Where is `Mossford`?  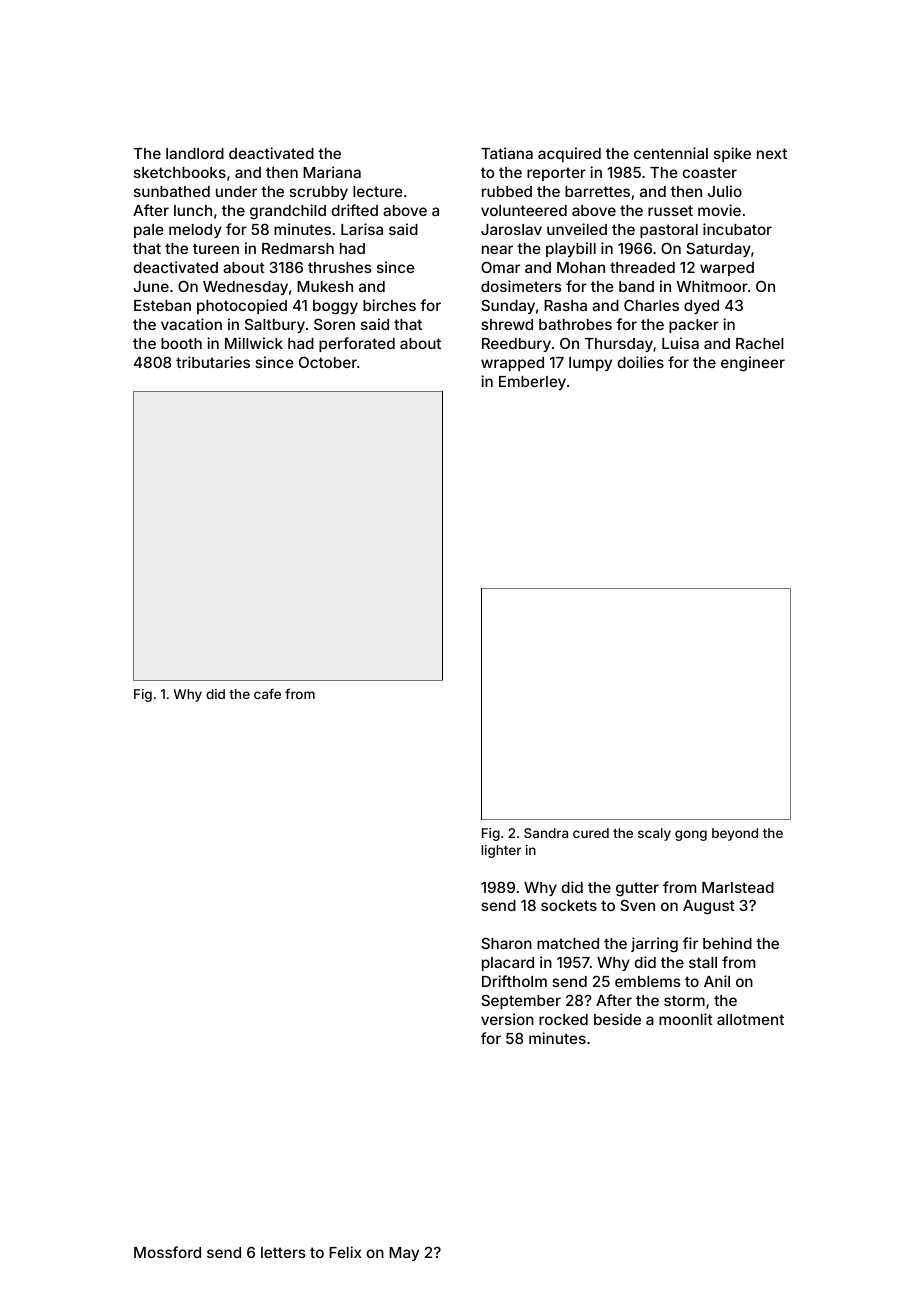 Mossford is located at coordinates (167, 1252).
